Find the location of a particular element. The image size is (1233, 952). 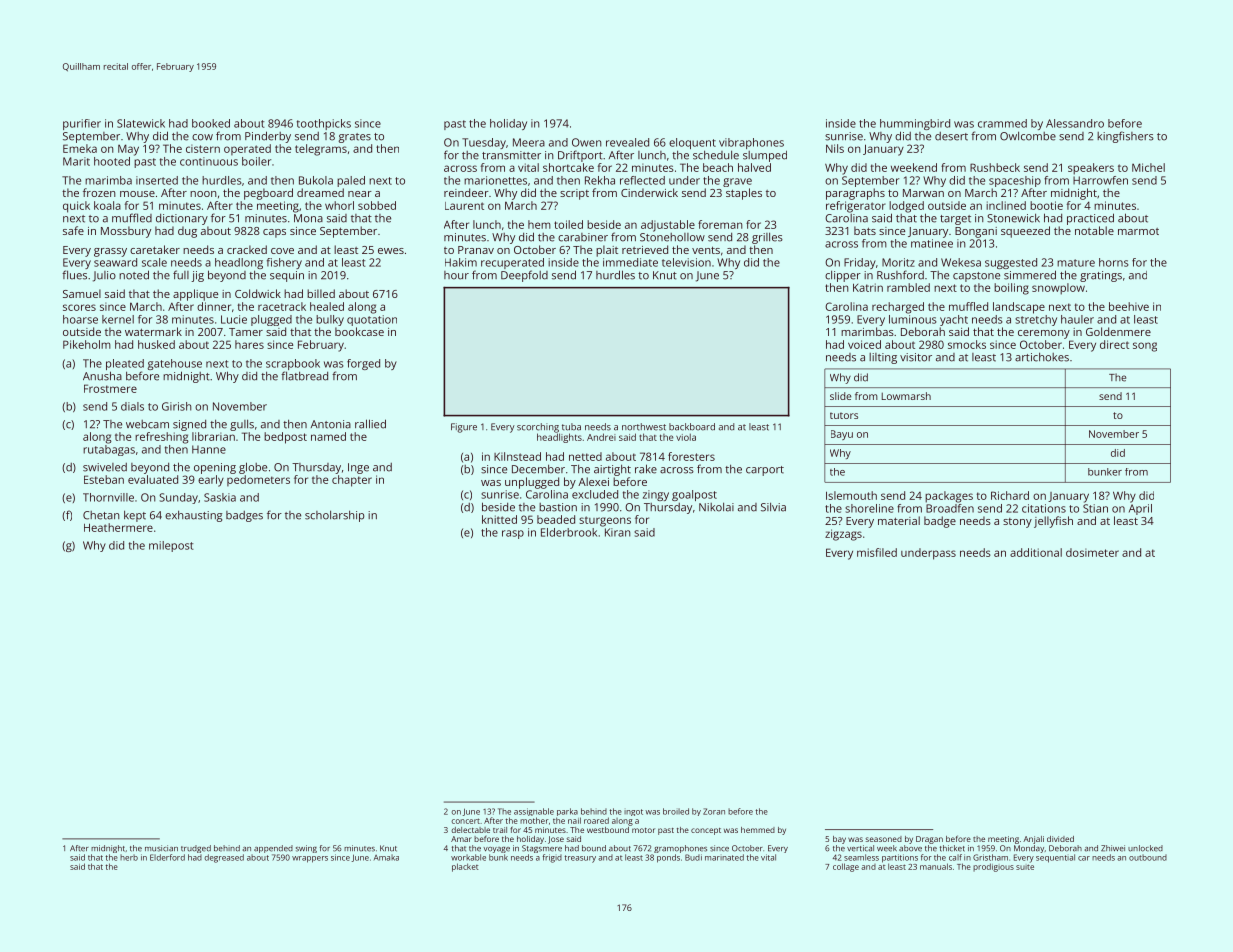

concert is located at coordinates (465, 821).
